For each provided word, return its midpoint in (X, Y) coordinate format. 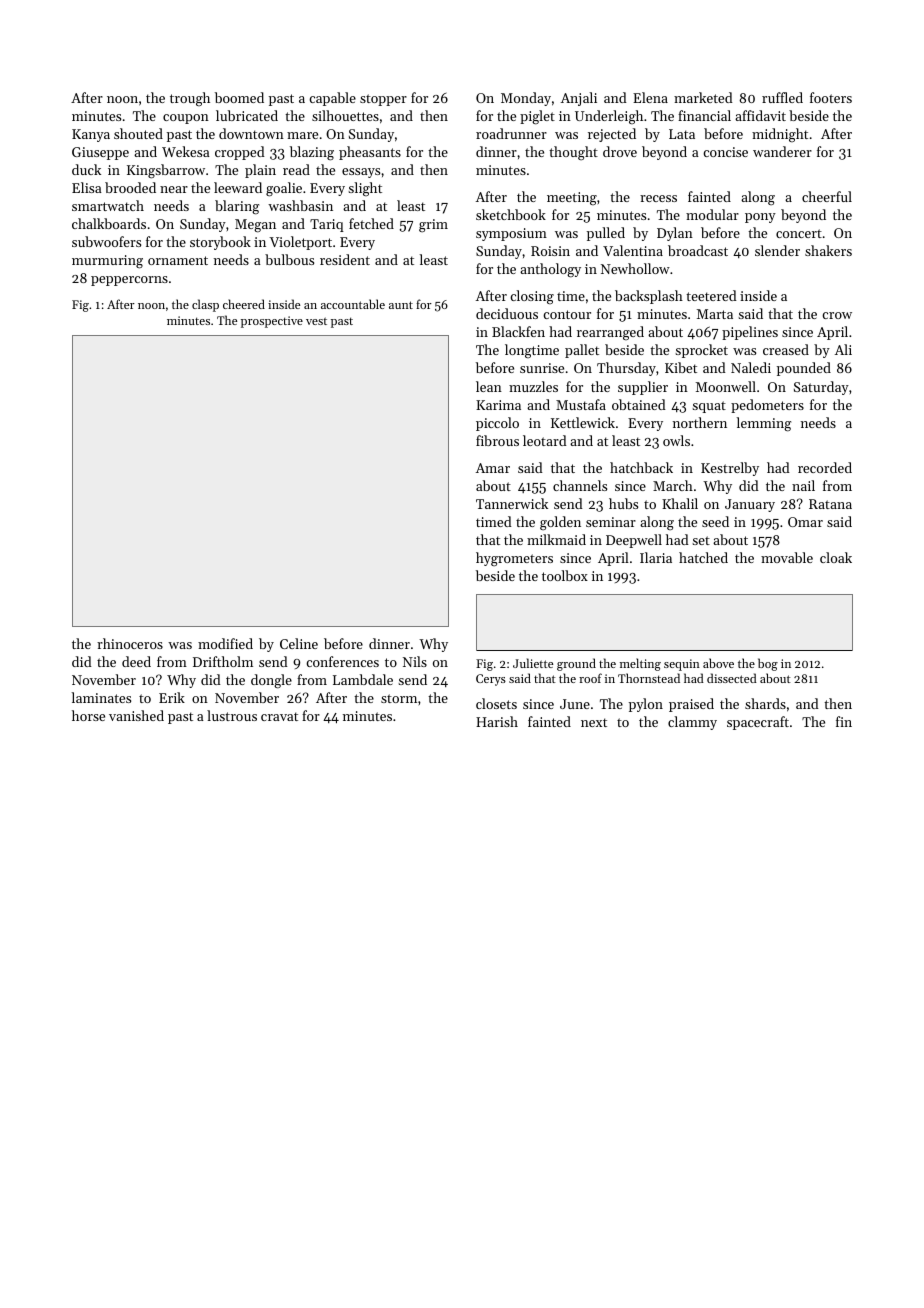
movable (787, 557)
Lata (682, 134)
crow (837, 315)
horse (88, 715)
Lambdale (363, 679)
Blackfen (518, 331)
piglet (537, 117)
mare (302, 135)
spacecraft (758, 723)
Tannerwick (512, 503)
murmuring (107, 262)
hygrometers (514, 559)
